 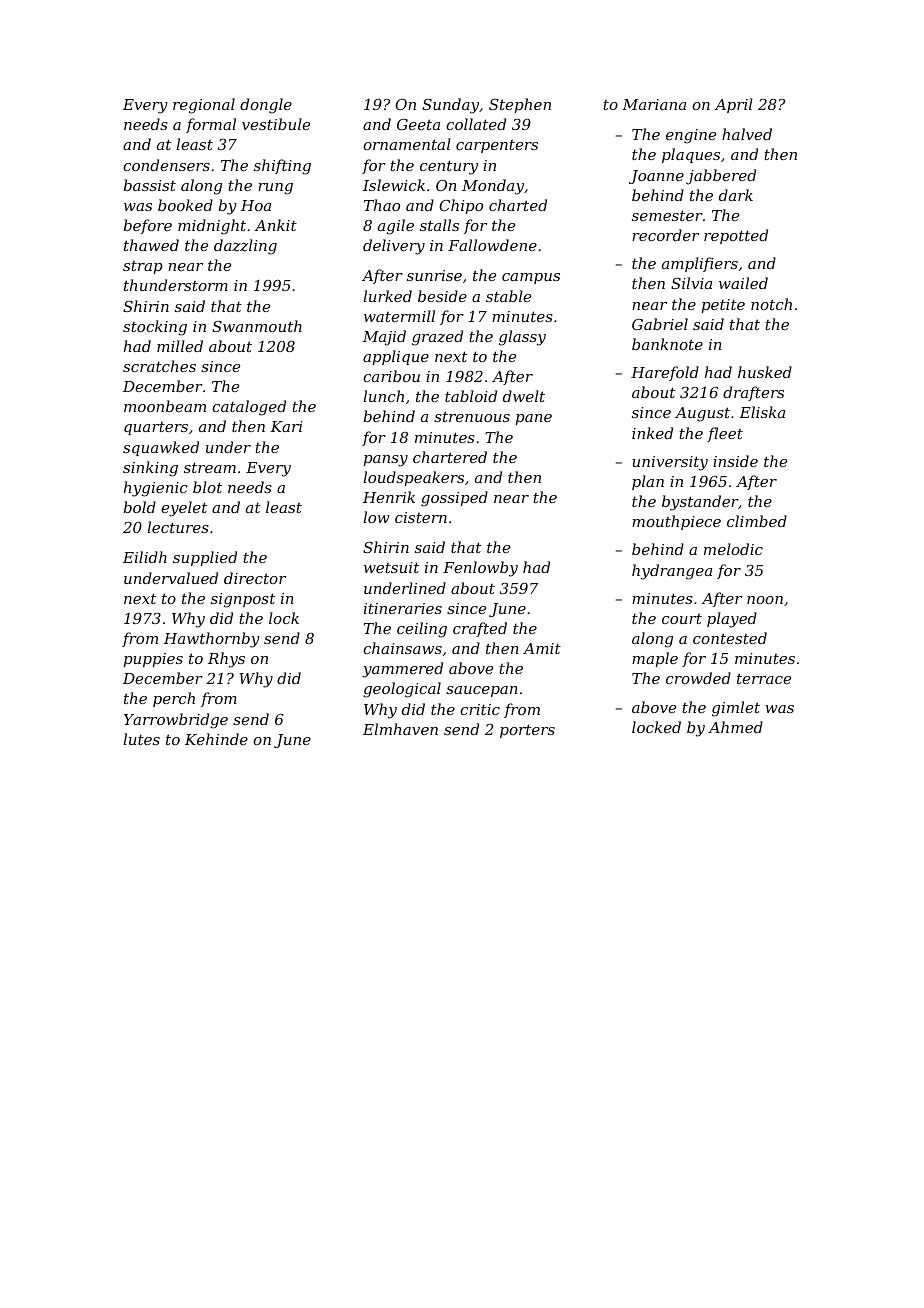 I want to click on melodic, so click(x=733, y=549).
